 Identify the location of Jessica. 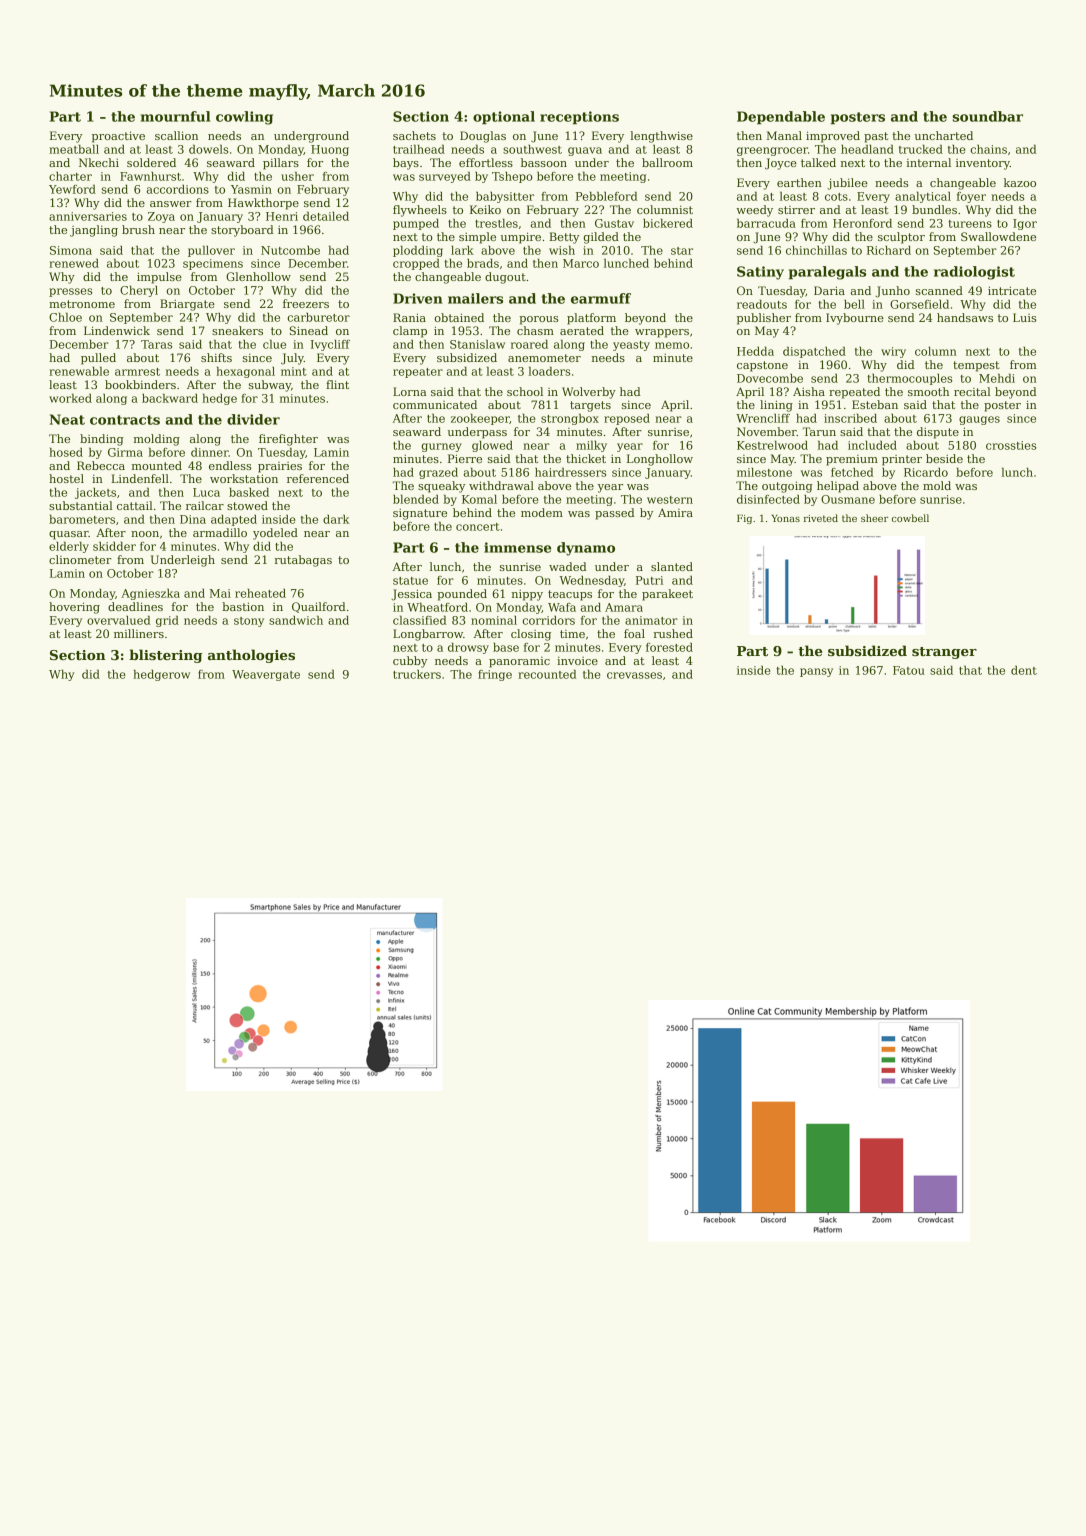
(411, 595).
